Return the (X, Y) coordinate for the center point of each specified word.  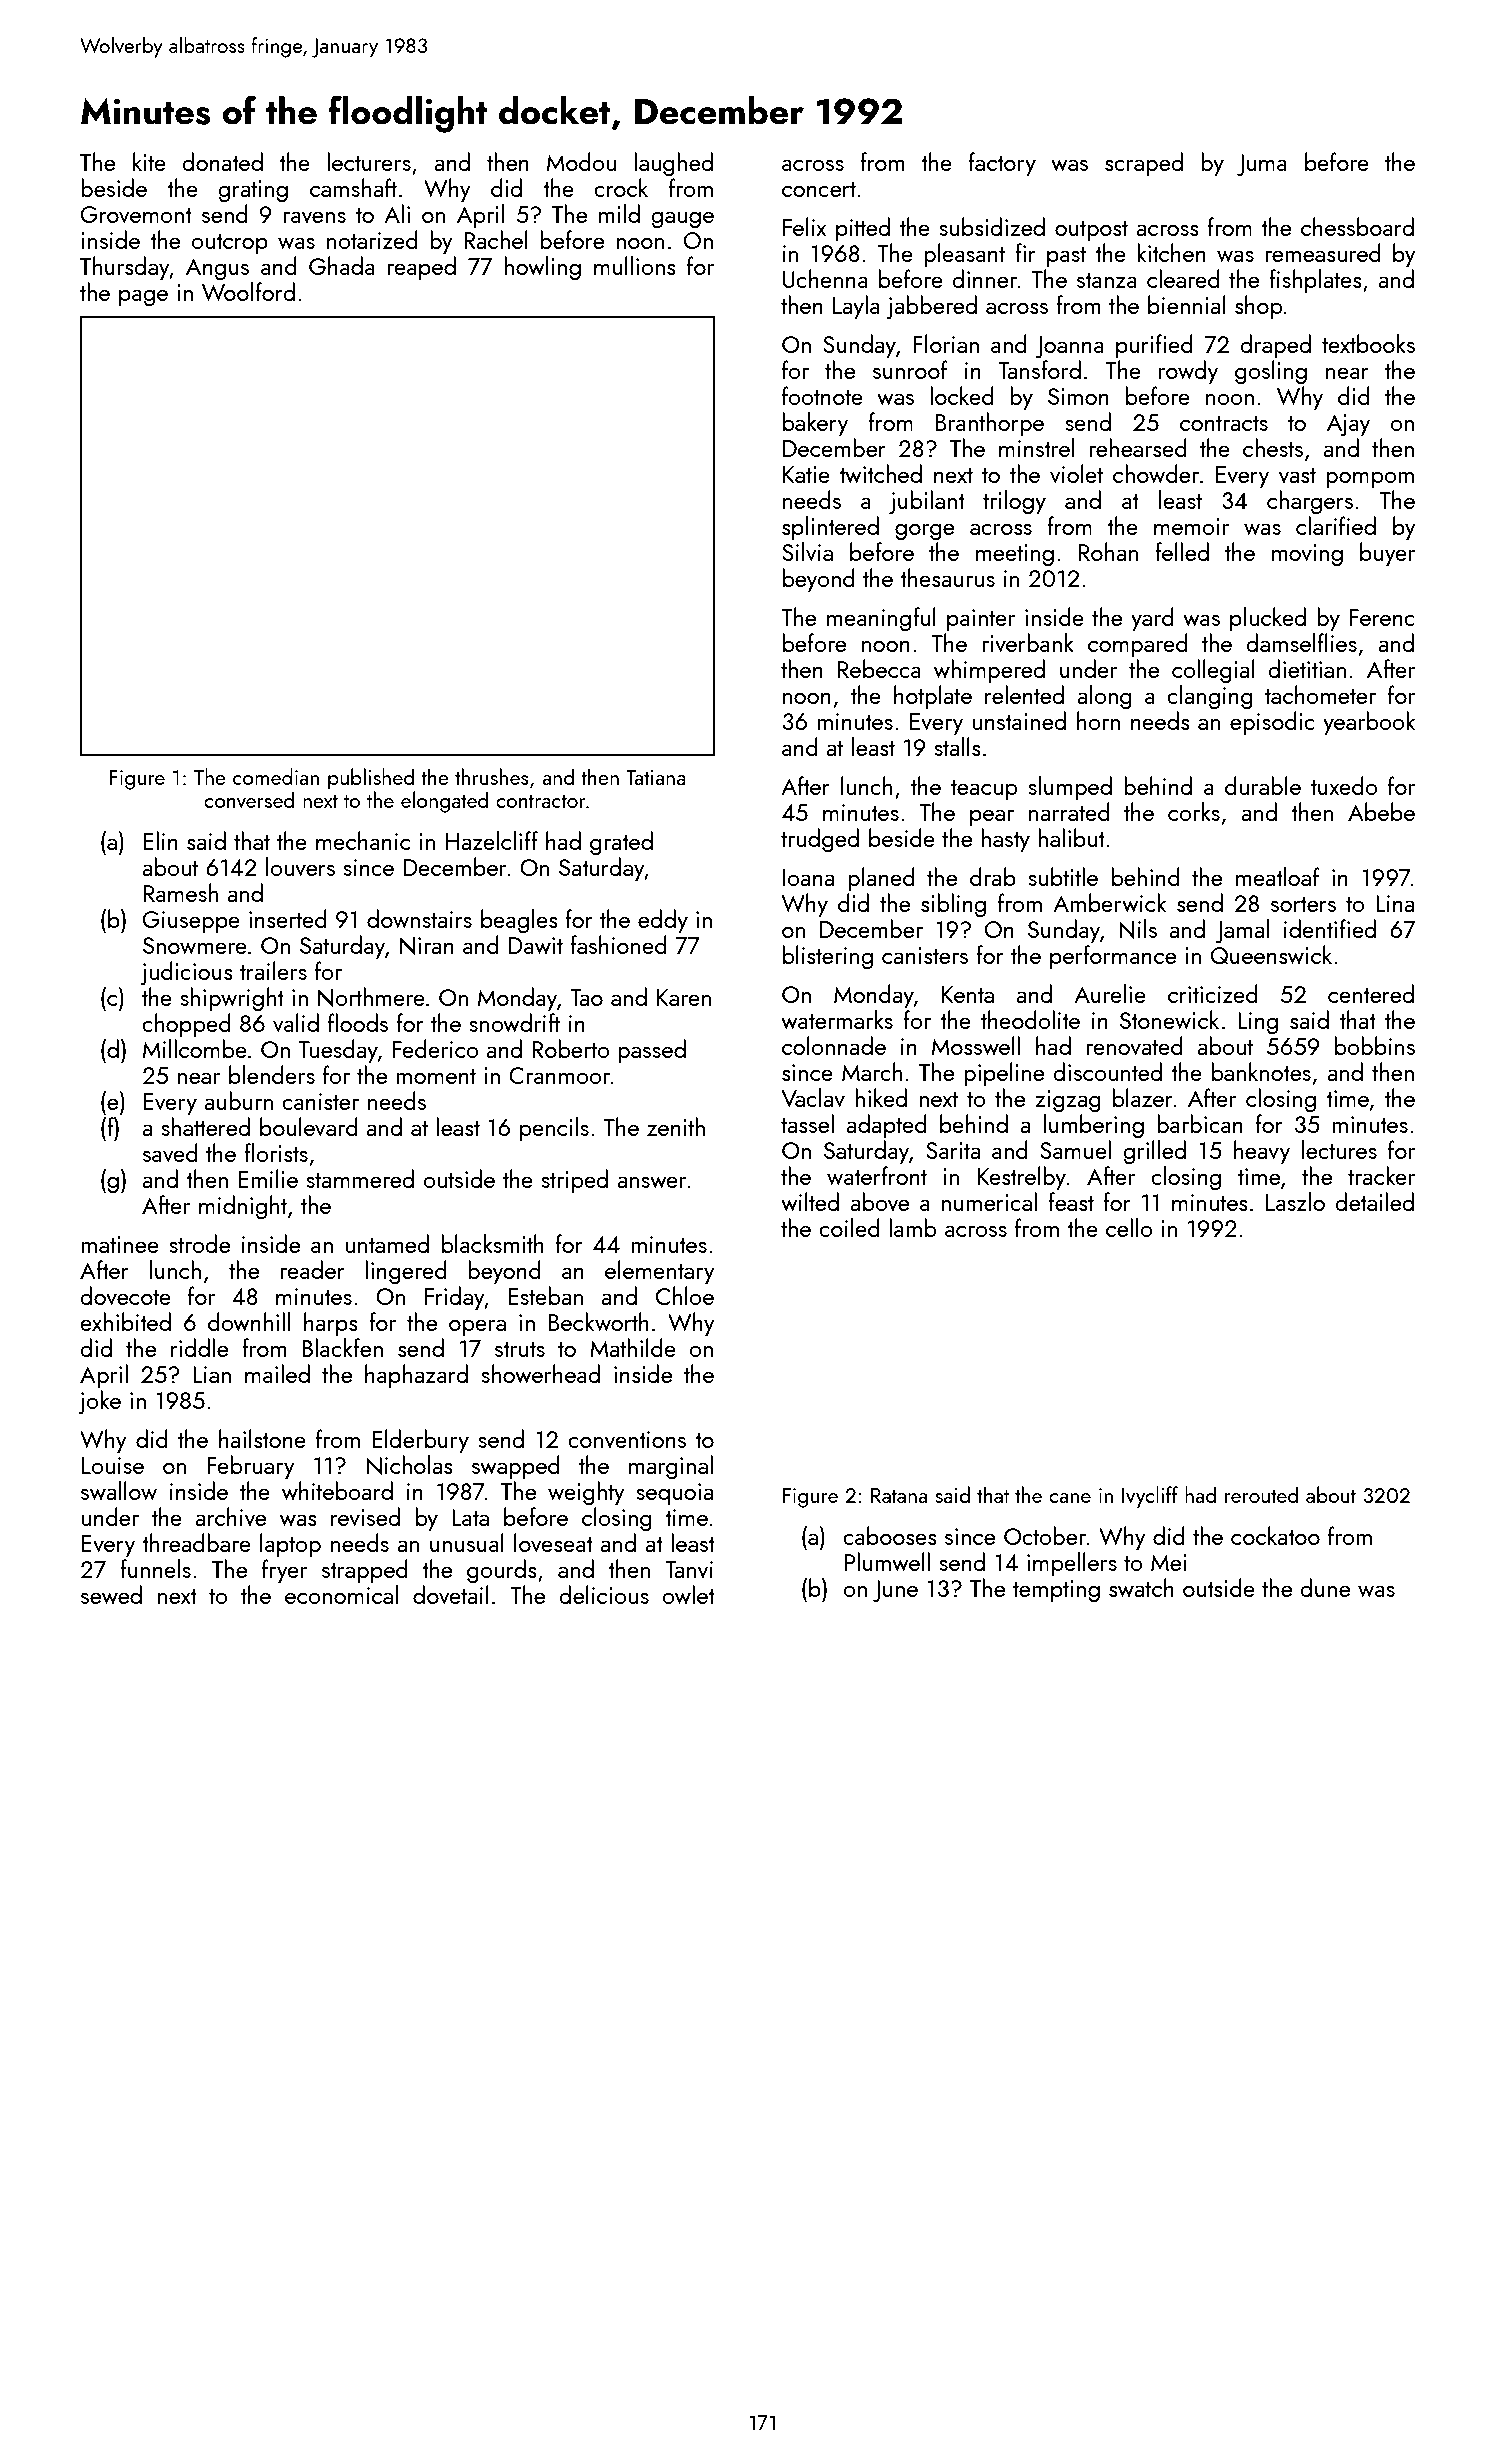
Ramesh (181, 892)
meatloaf (1278, 876)
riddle (199, 1347)
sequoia (674, 1494)
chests (1273, 447)
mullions (635, 265)
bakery (815, 424)
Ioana (808, 877)
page (143, 298)
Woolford (248, 291)
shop (1258, 307)
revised (365, 1516)
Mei (1169, 1562)
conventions (627, 1439)
